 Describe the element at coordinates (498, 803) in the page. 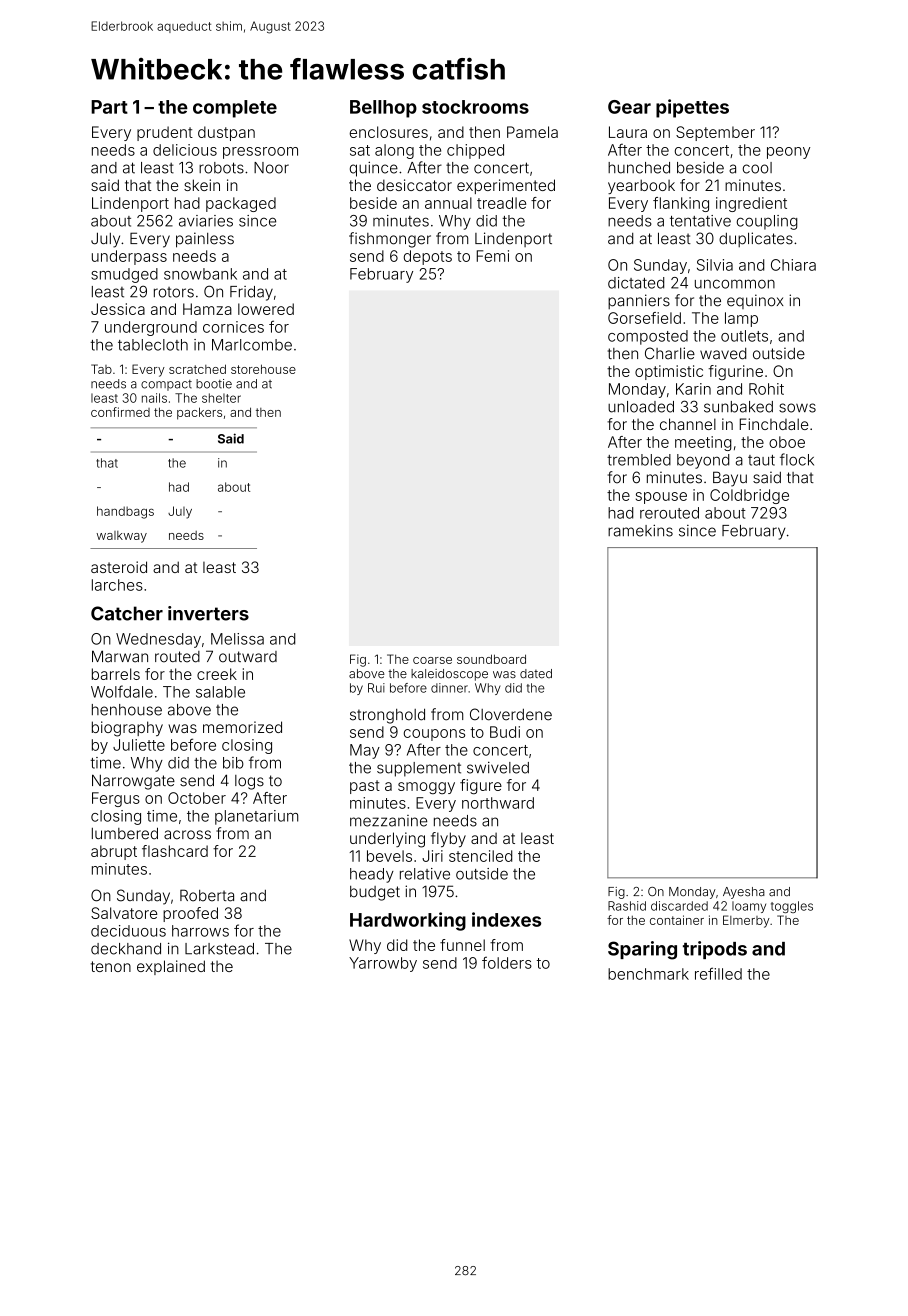

I see `northward` at that location.
